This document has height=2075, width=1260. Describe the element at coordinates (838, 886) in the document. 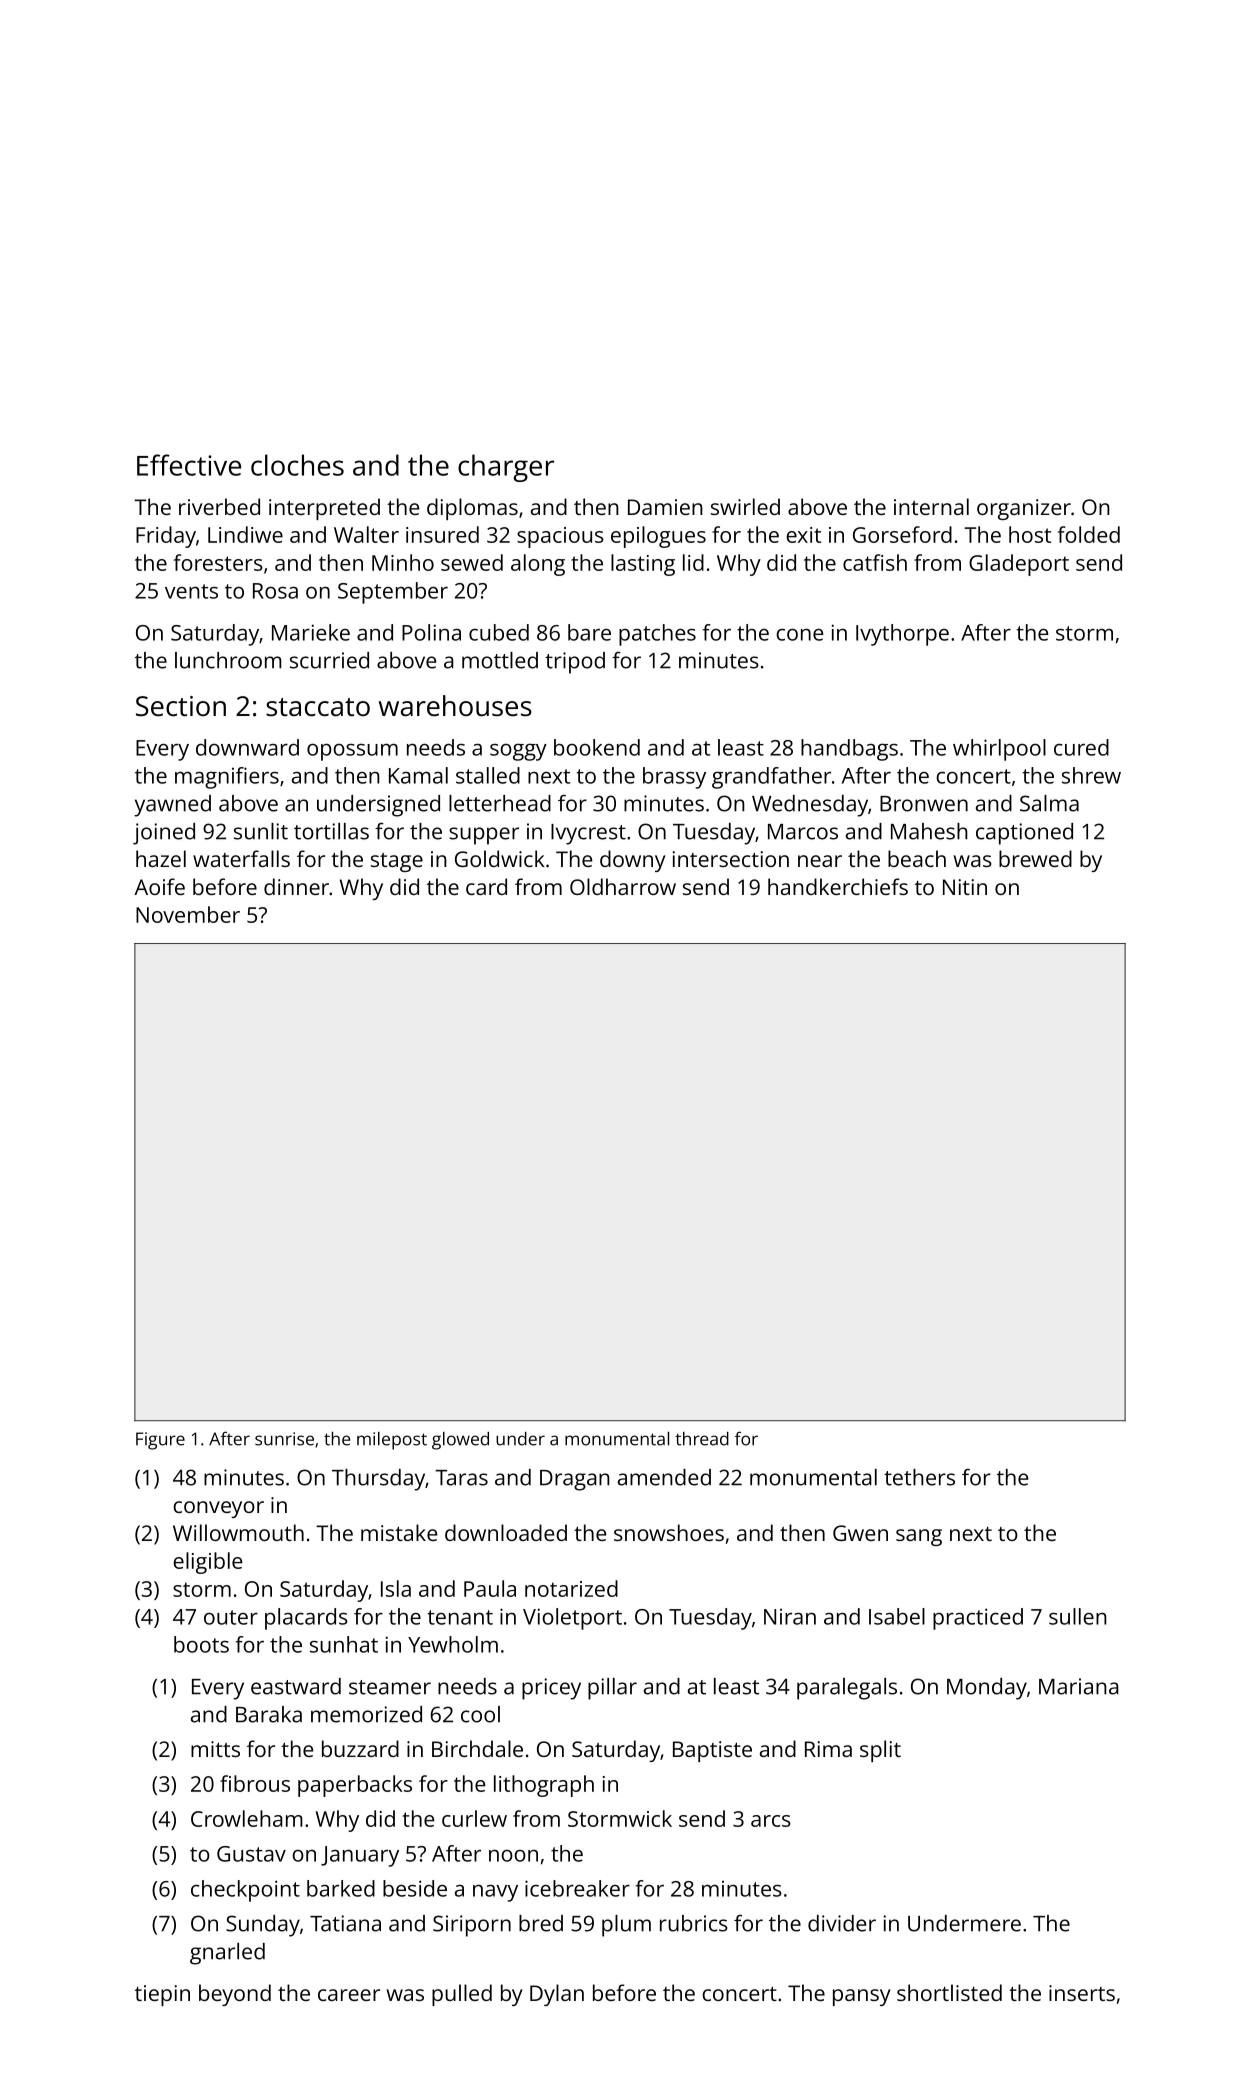

I see `handkerchiefs` at that location.
